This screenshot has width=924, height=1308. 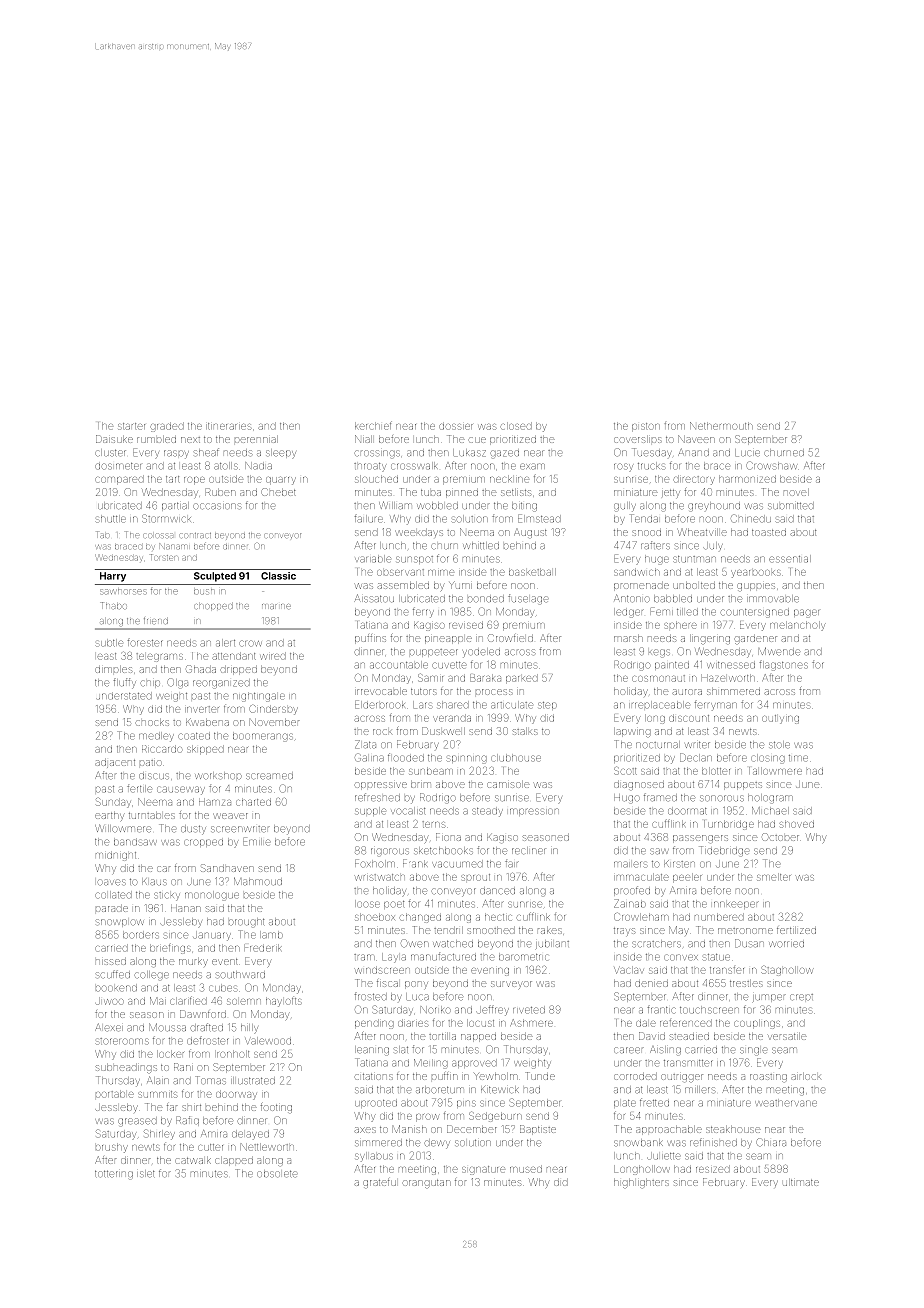 I want to click on Lukasz, so click(x=469, y=453).
